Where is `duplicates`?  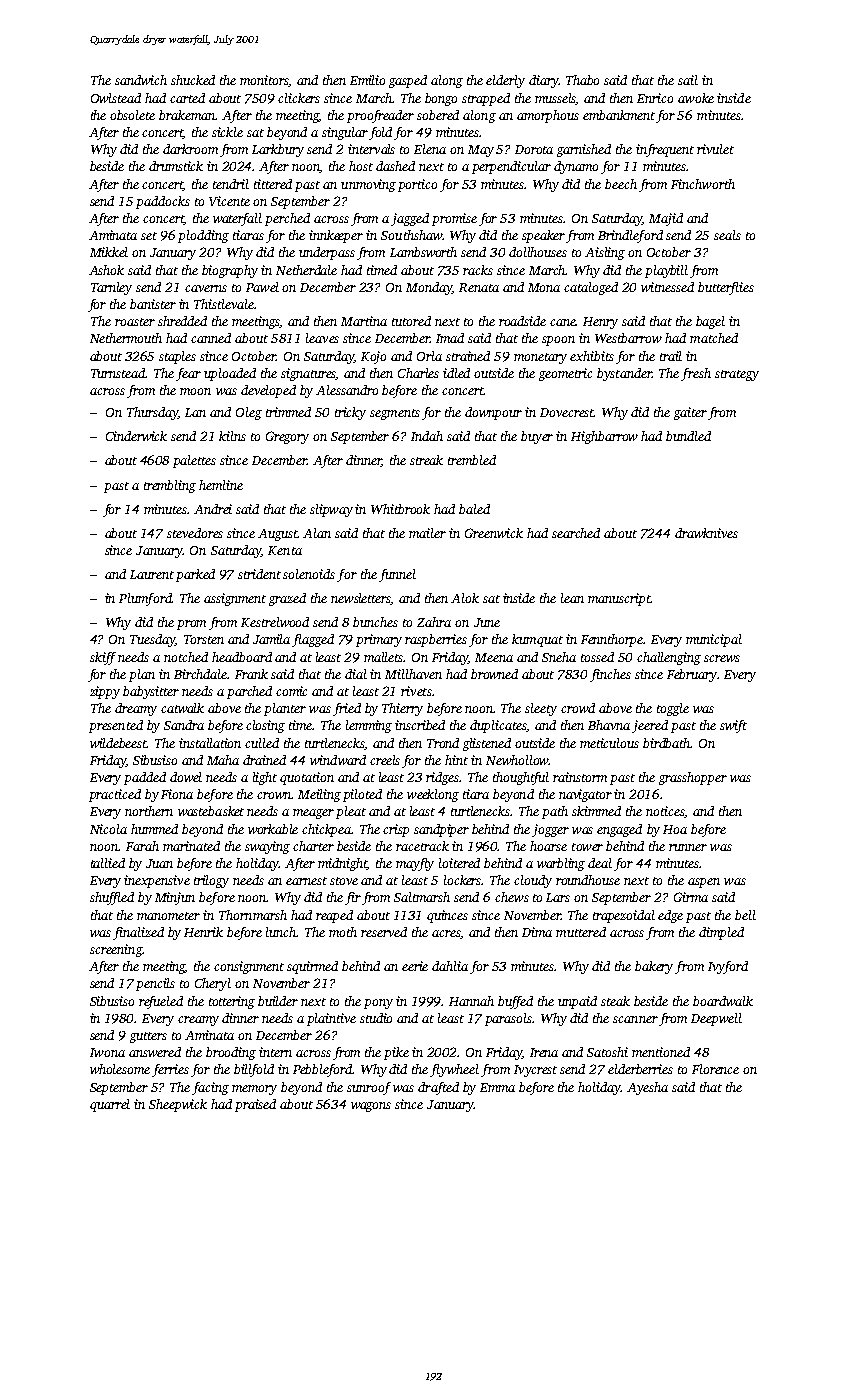
duplicates is located at coordinates (498, 726).
